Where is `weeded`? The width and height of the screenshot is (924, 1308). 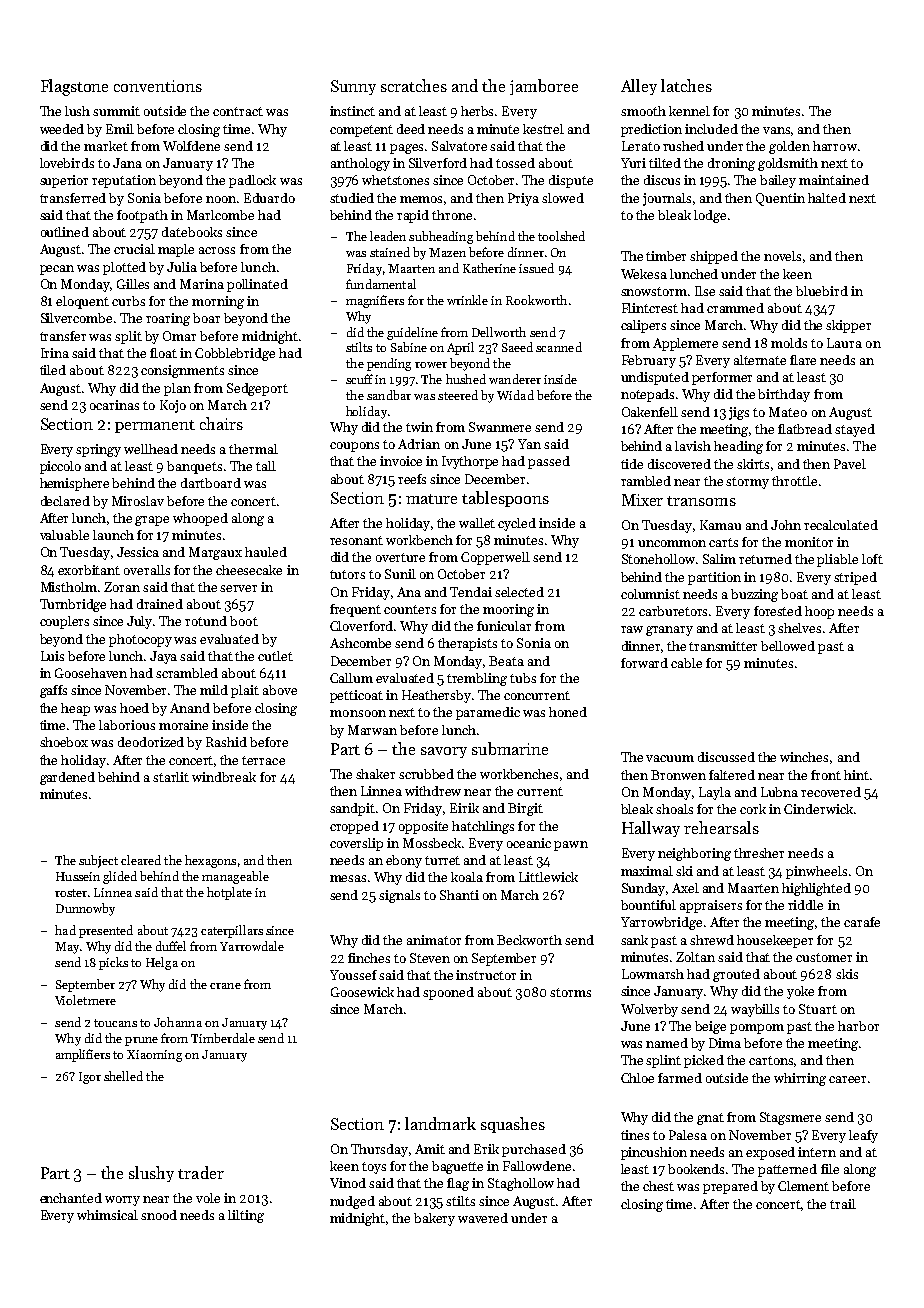
weeded is located at coordinates (62, 129).
